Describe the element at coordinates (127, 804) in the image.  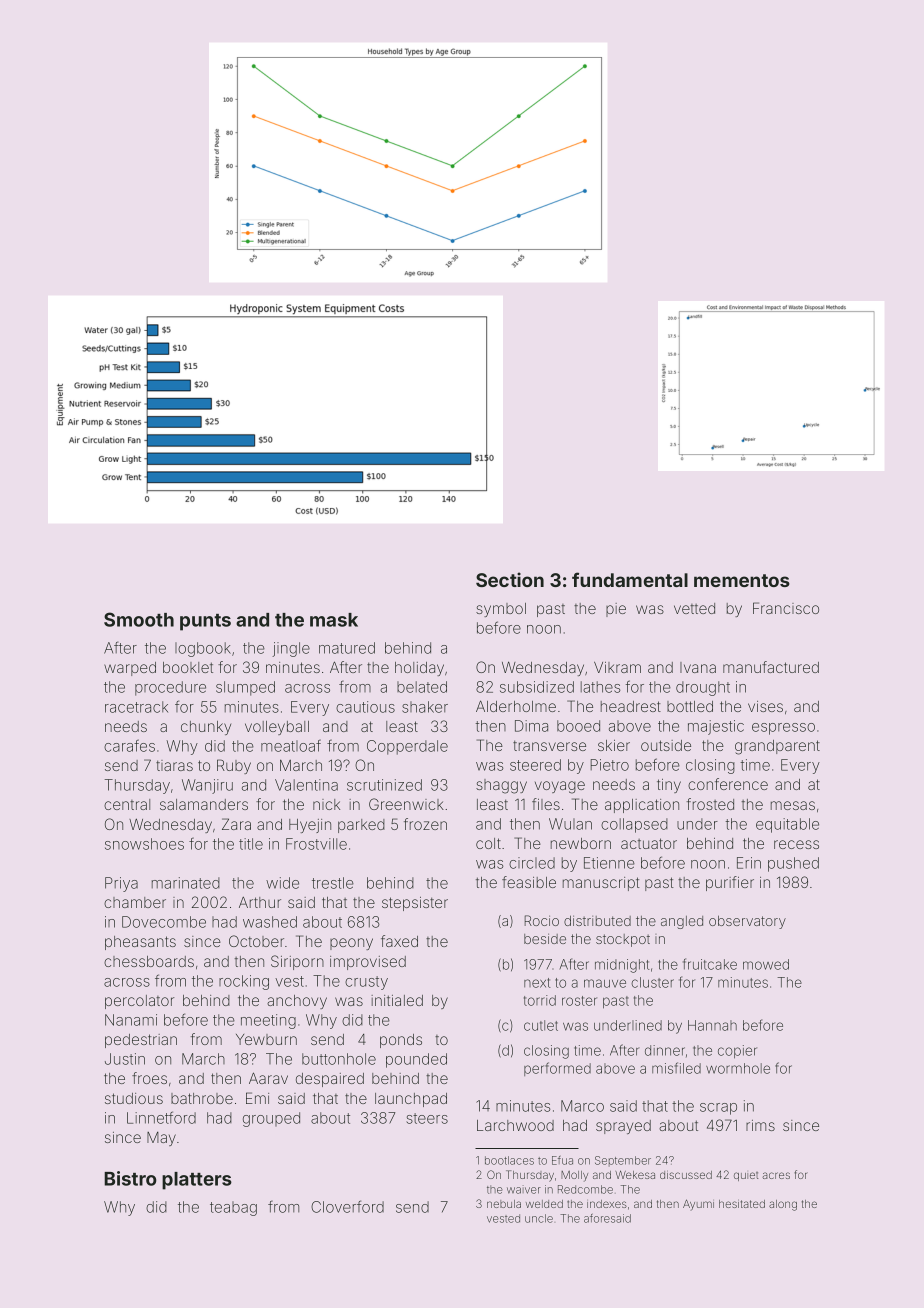
I see `central` at that location.
